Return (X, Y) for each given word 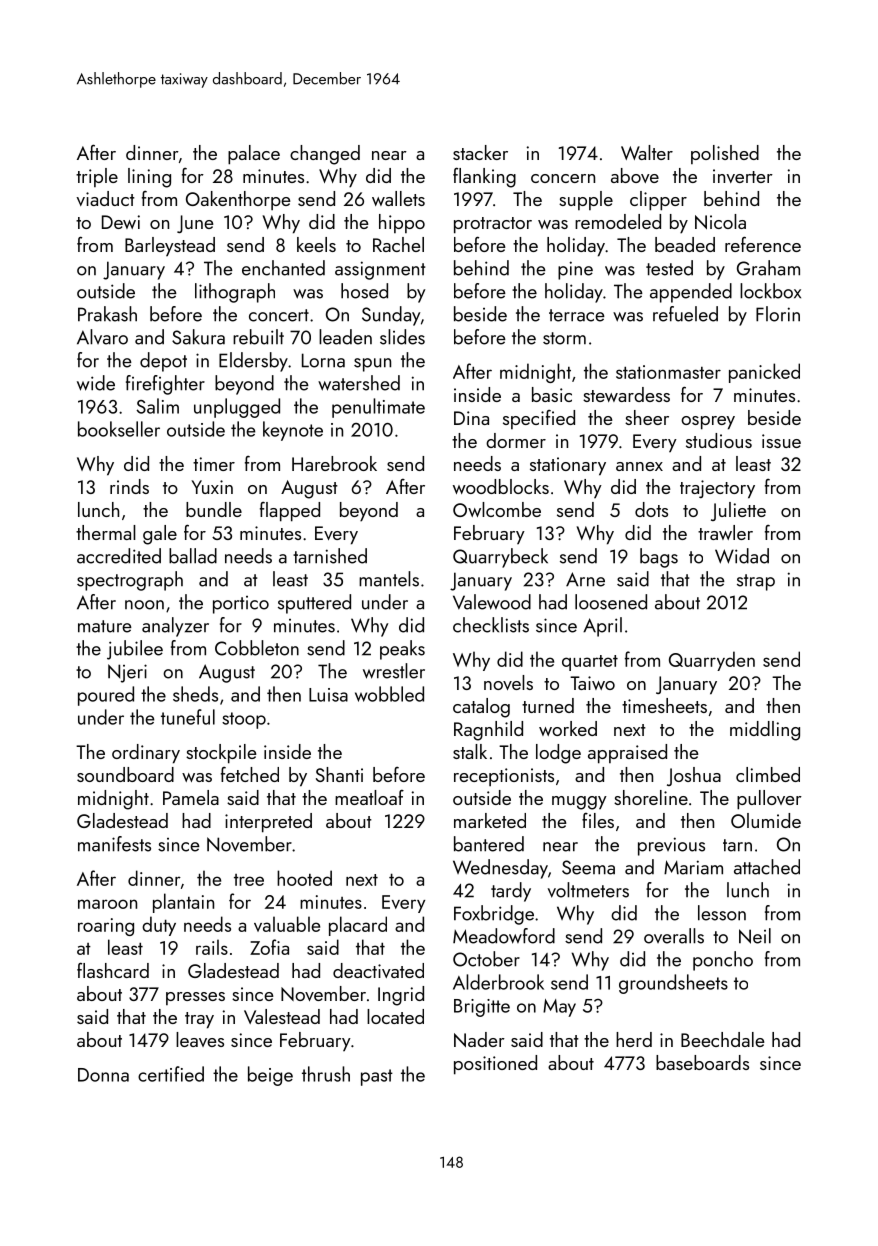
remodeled (618, 221)
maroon (107, 904)
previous (671, 846)
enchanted (283, 268)
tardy (511, 892)
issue (781, 441)
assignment (380, 270)
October (486, 959)
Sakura (198, 337)
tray (199, 1020)
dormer (516, 440)
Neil (755, 936)
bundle (214, 509)
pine (575, 270)
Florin (778, 314)
